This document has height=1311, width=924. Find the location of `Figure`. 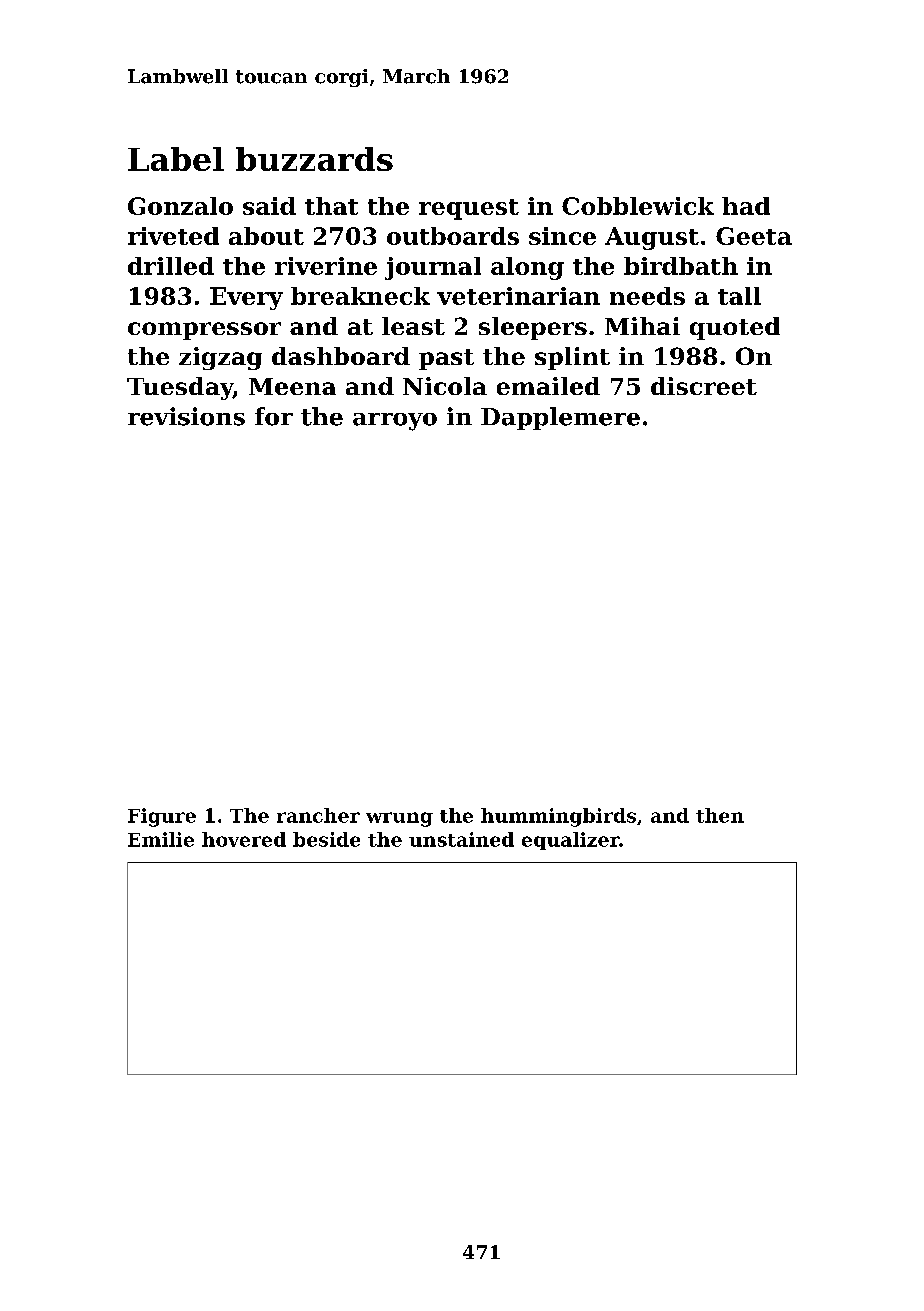

Figure is located at coordinates (162, 817).
